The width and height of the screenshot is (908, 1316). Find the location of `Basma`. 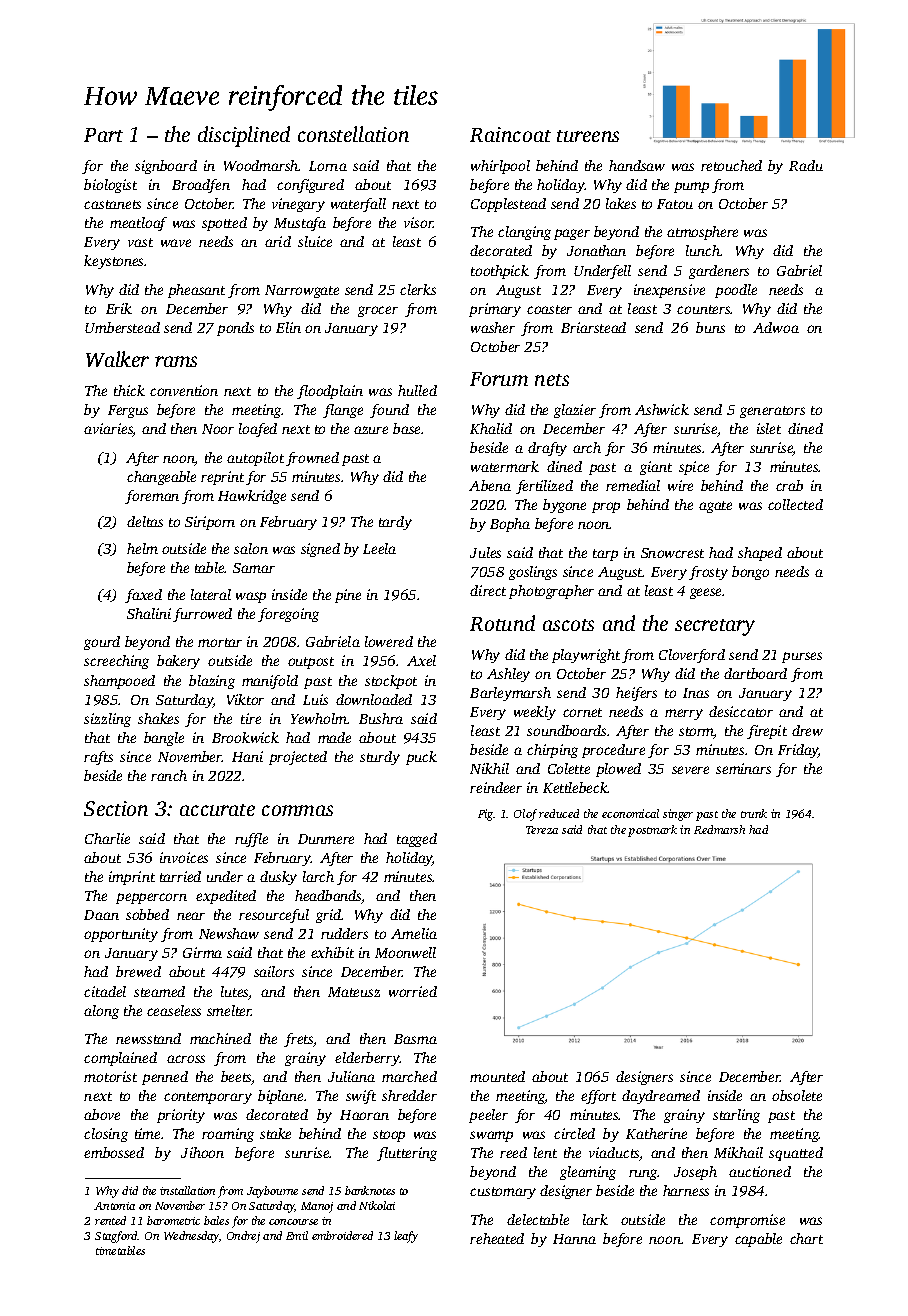

Basma is located at coordinates (415, 1039).
